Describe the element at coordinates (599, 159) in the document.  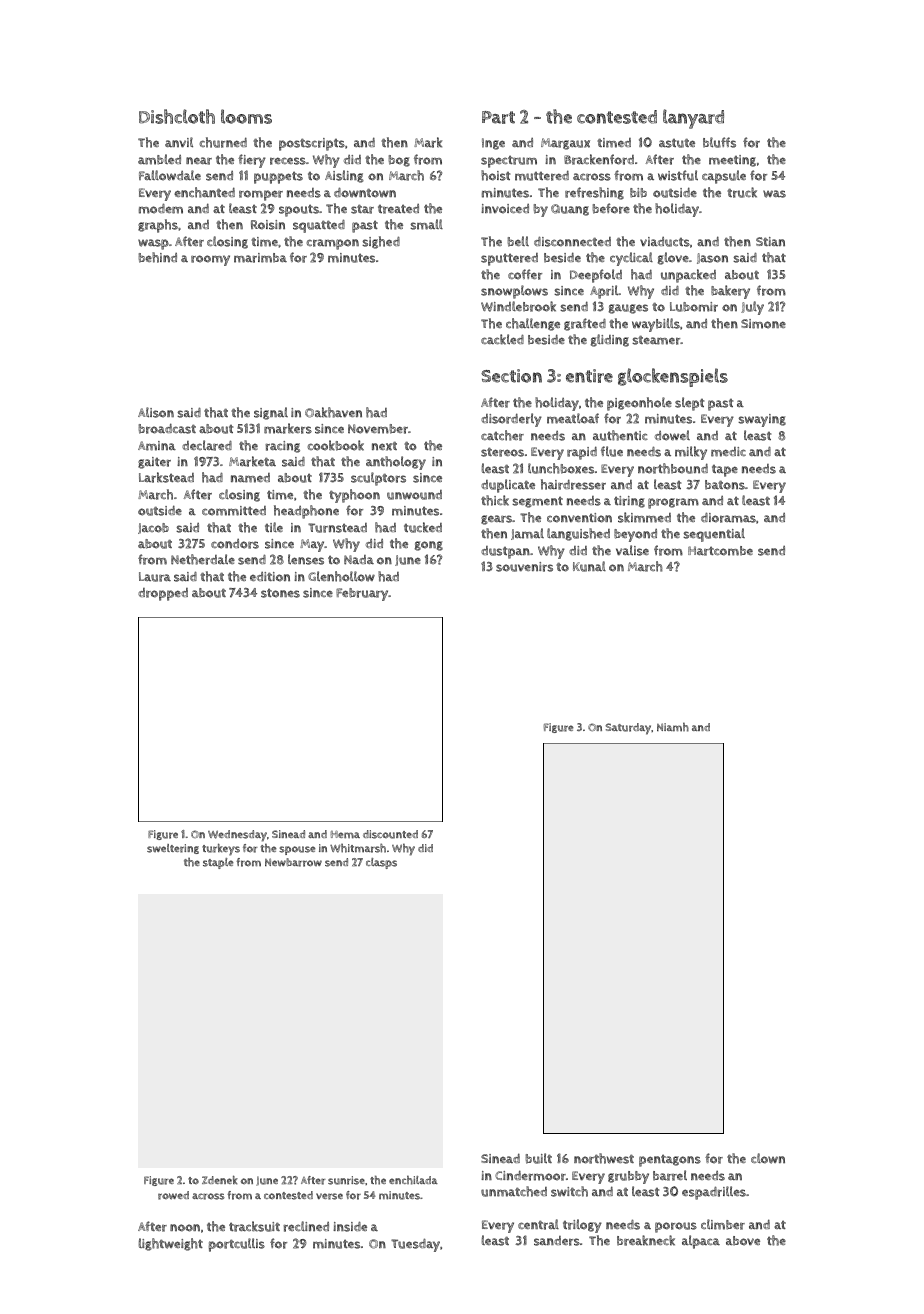
I see `Brackenford` at that location.
